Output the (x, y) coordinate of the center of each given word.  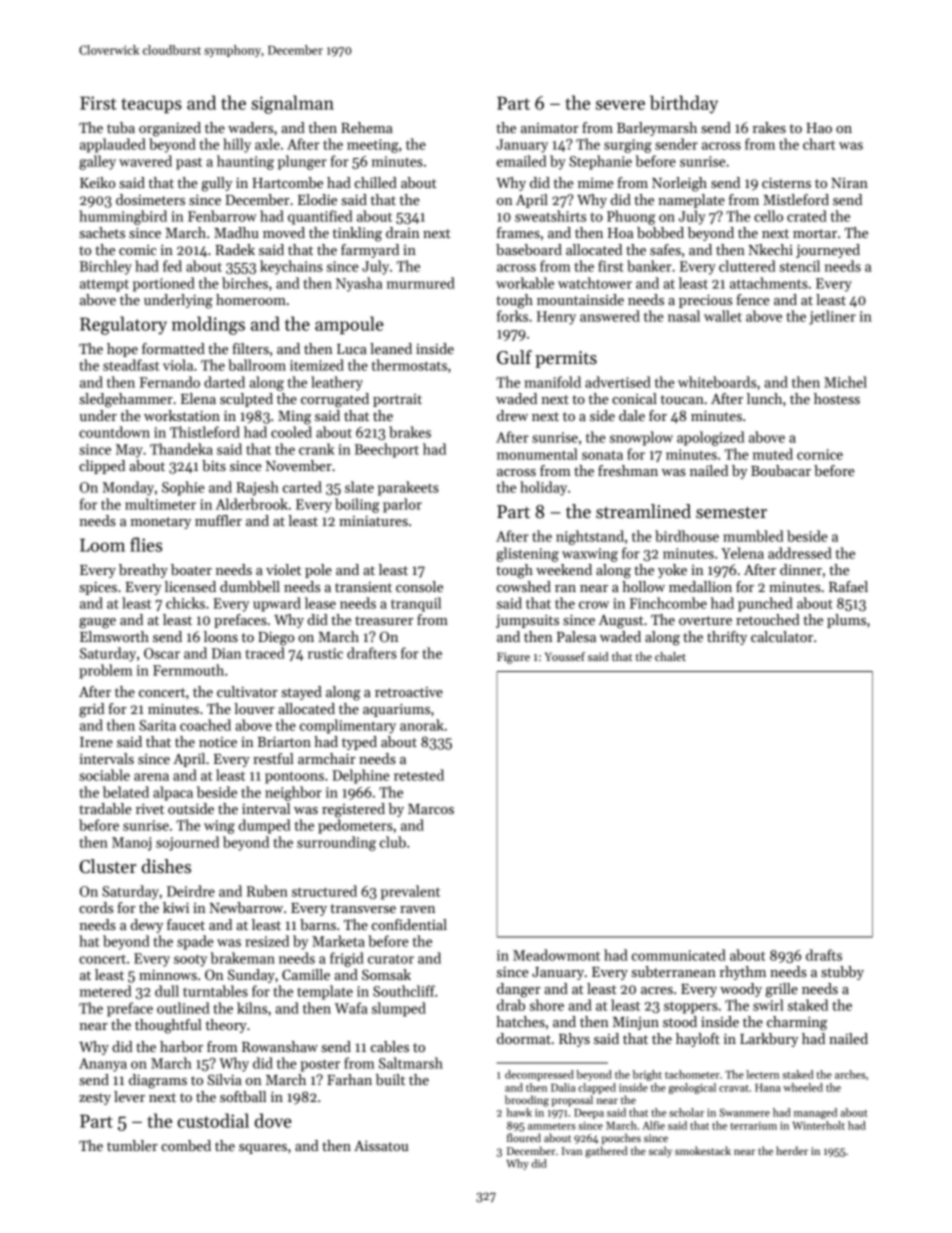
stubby (842, 973)
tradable (105, 808)
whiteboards (717, 382)
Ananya (103, 1065)
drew (512, 415)
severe (620, 105)
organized (170, 129)
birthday (684, 104)
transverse (363, 908)
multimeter (160, 504)
